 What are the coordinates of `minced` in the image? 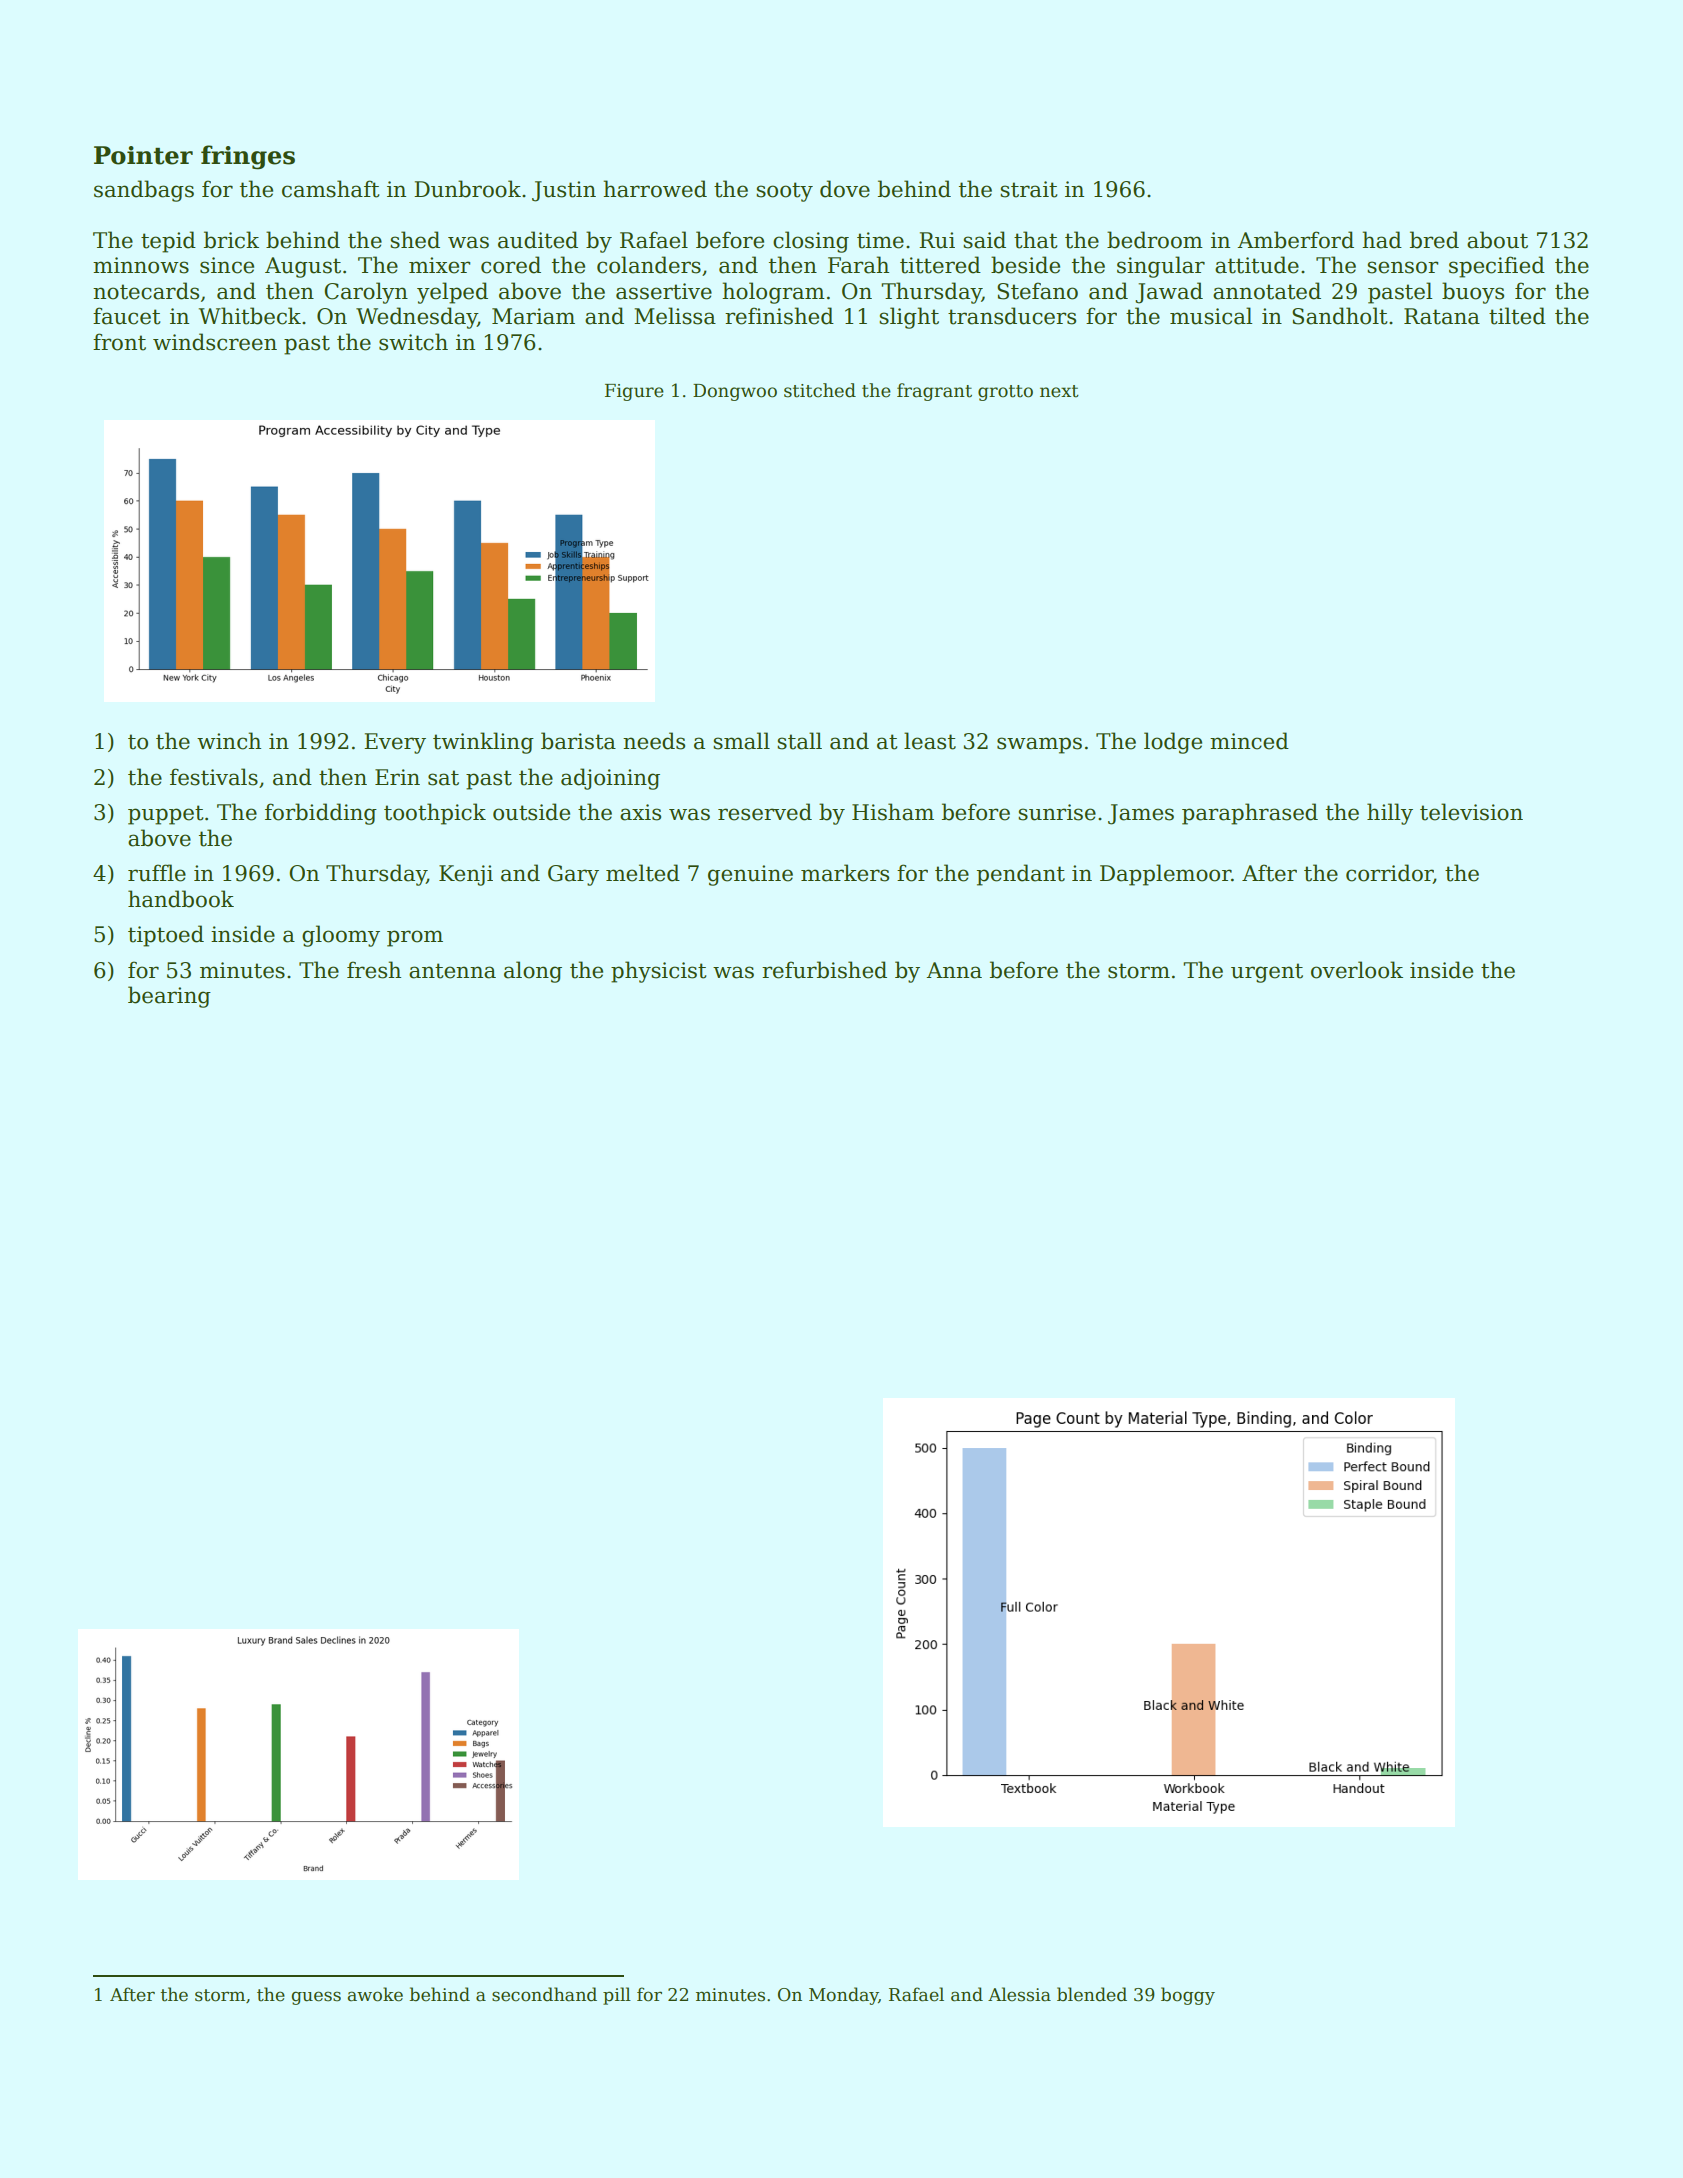 It's located at (1249, 741).
